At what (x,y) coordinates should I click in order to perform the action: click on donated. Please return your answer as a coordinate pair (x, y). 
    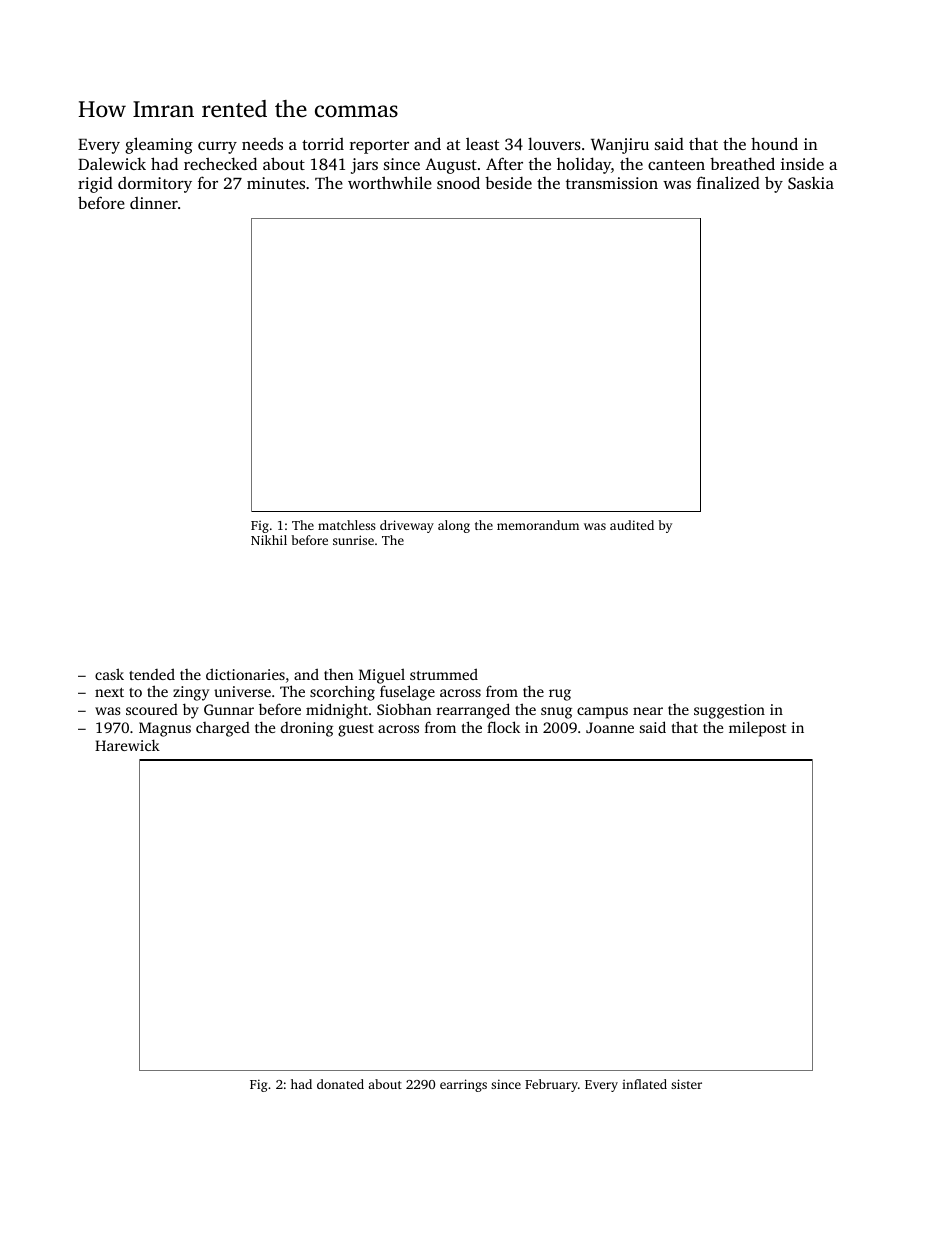
    Looking at the image, I should click on (340, 1084).
